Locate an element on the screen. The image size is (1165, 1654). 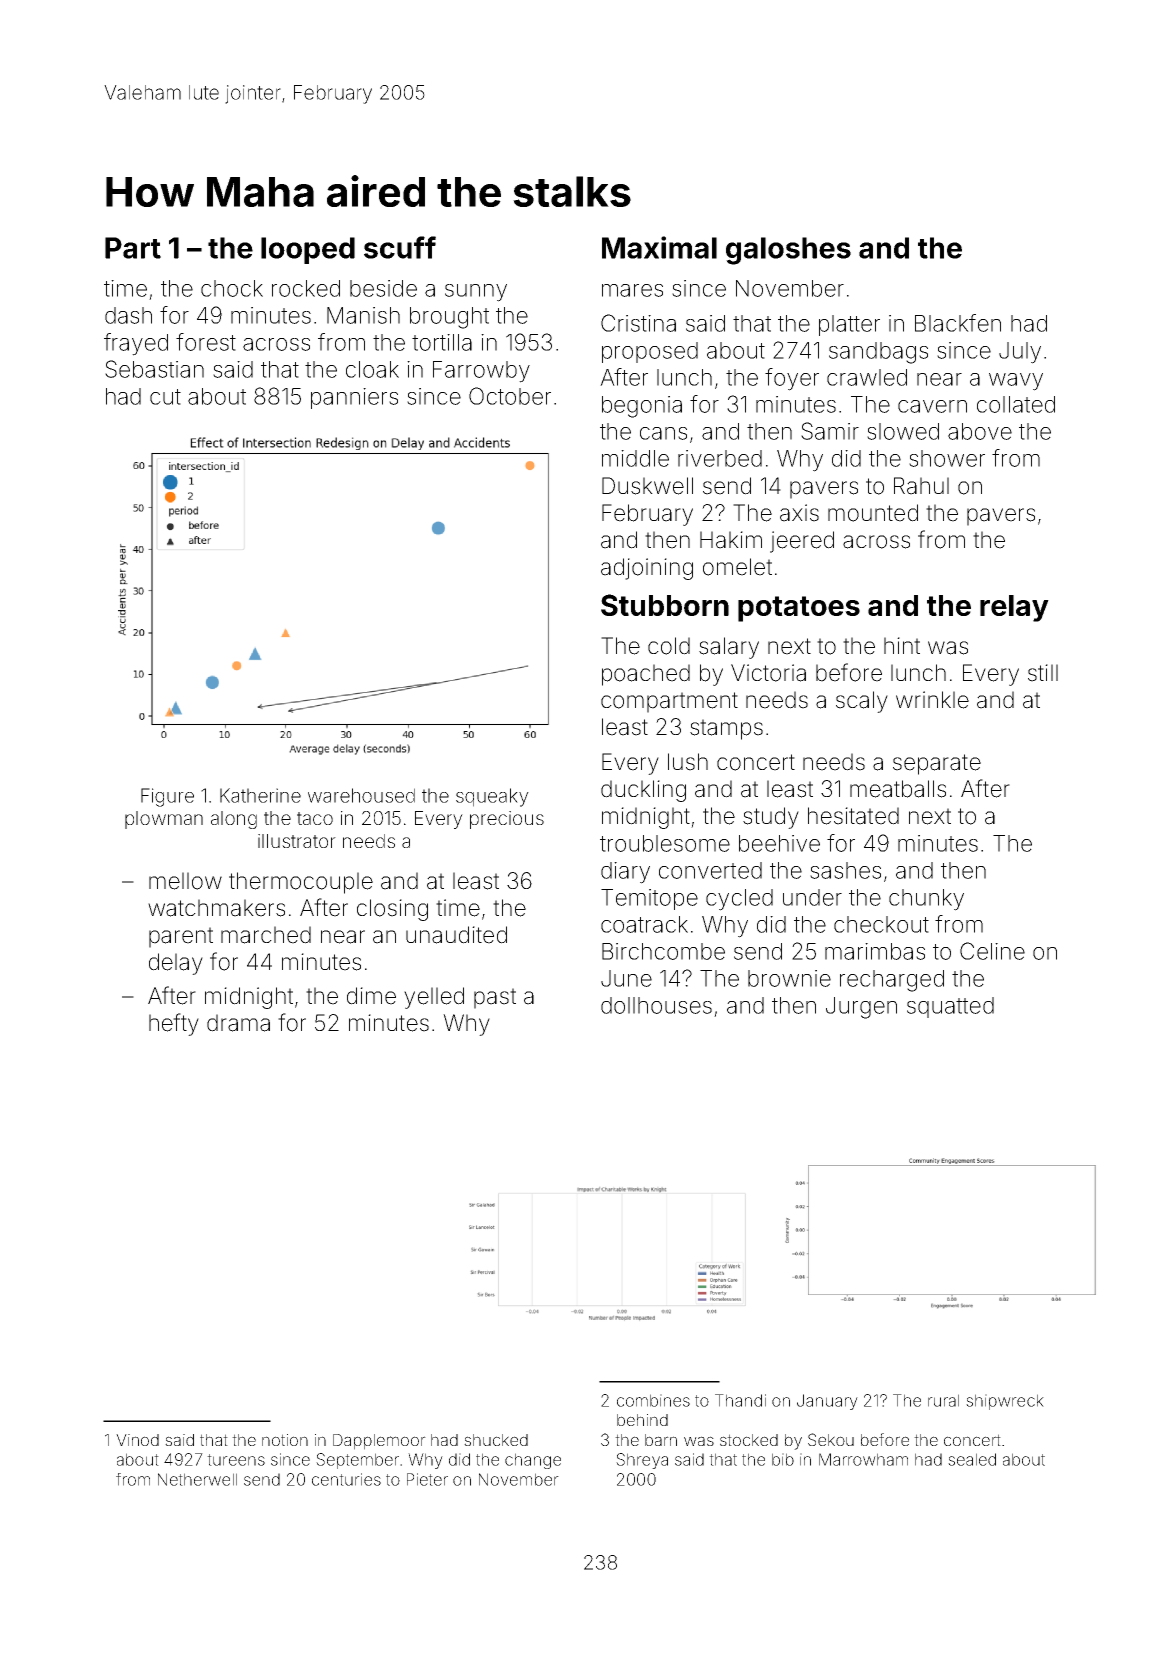
Vinod is located at coordinates (137, 1440).
